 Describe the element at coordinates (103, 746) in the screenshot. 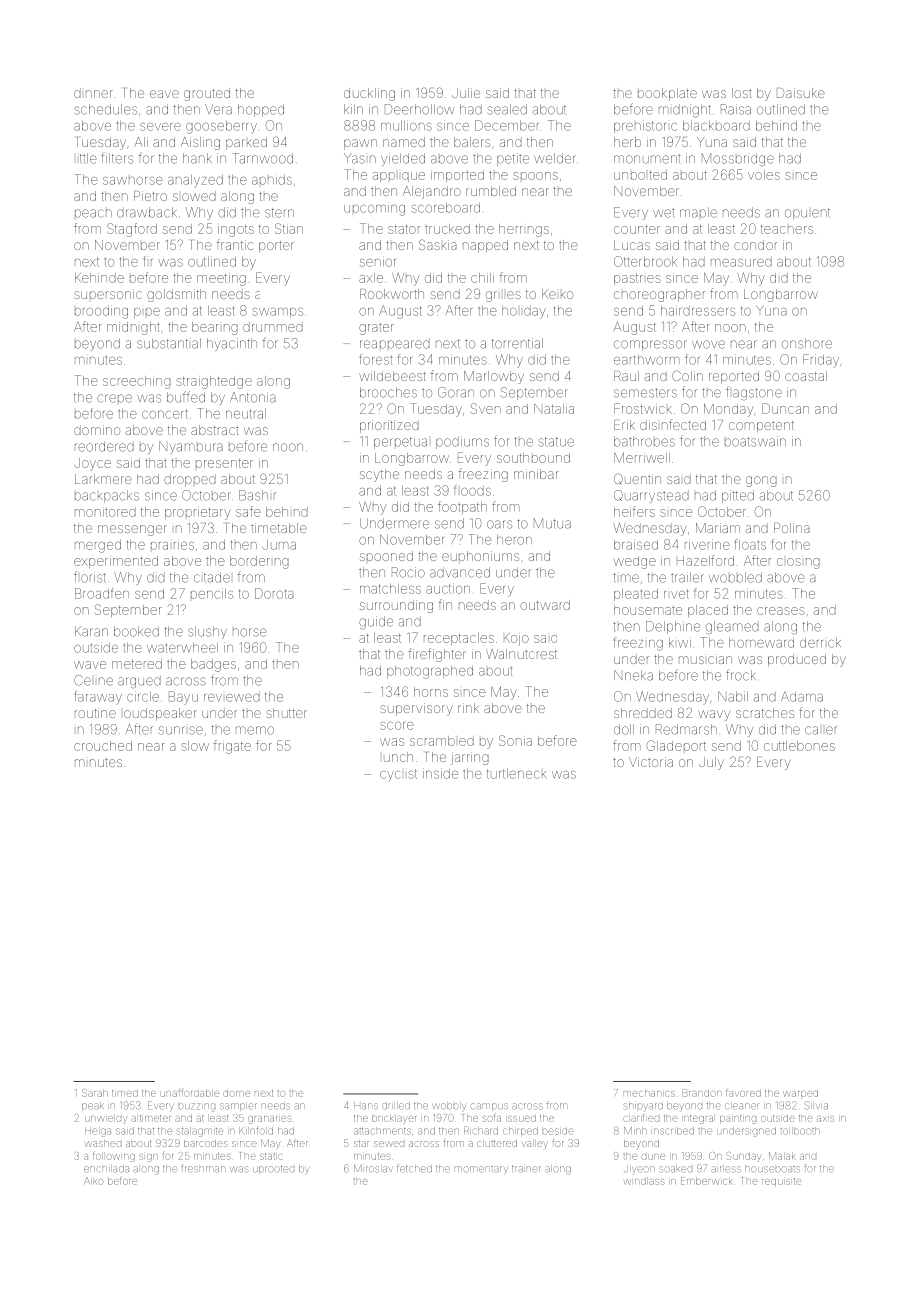

I see `crouched` at that location.
